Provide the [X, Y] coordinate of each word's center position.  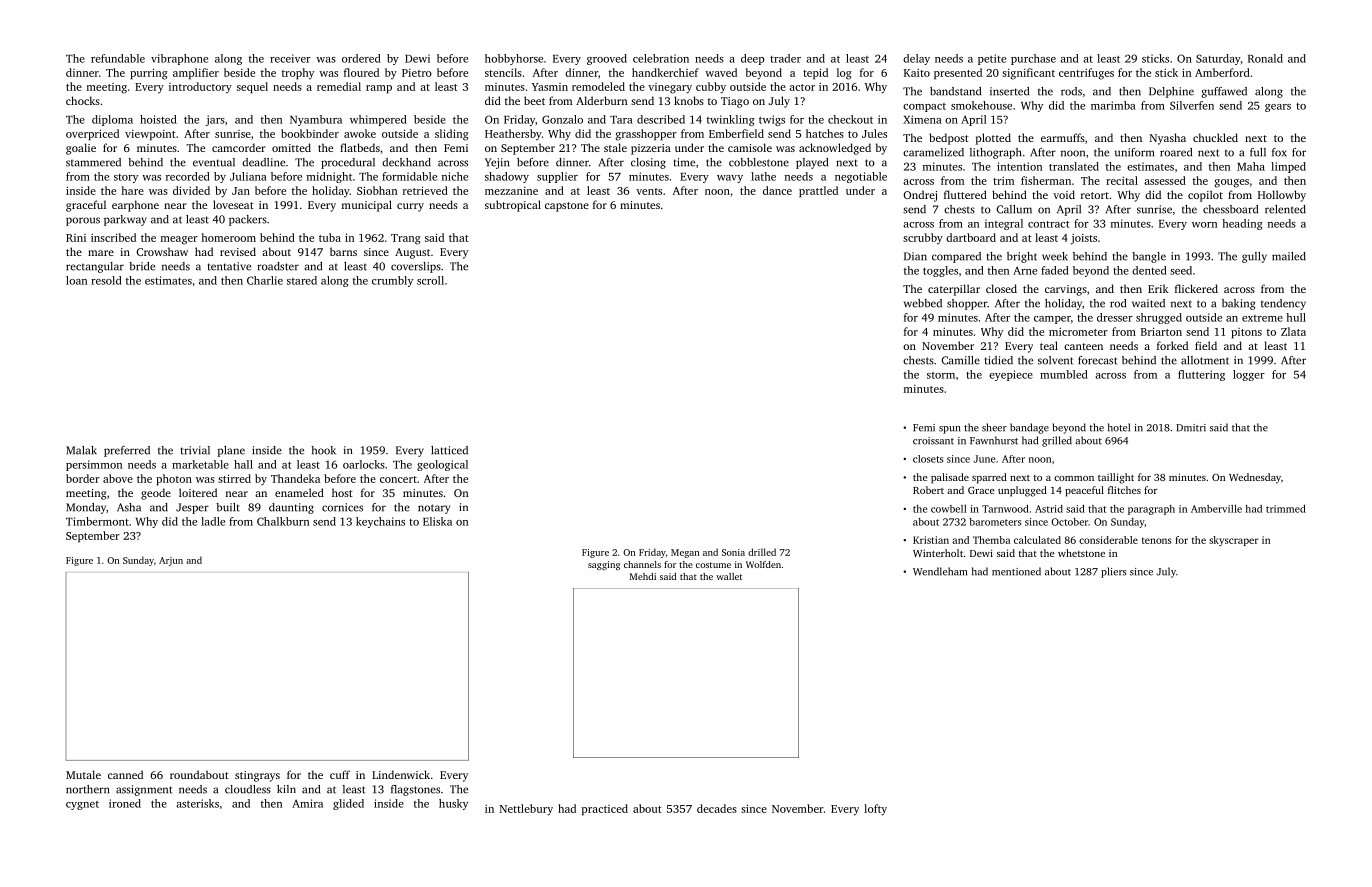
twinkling [731, 120]
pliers [1114, 572]
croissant [933, 441]
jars [215, 120]
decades [717, 808]
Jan [241, 191]
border [83, 478]
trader [785, 58]
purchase [1033, 59]
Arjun [171, 561]
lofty [875, 810]
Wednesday [1255, 478]
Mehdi [643, 576]
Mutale [83, 774]
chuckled [1215, 137]
